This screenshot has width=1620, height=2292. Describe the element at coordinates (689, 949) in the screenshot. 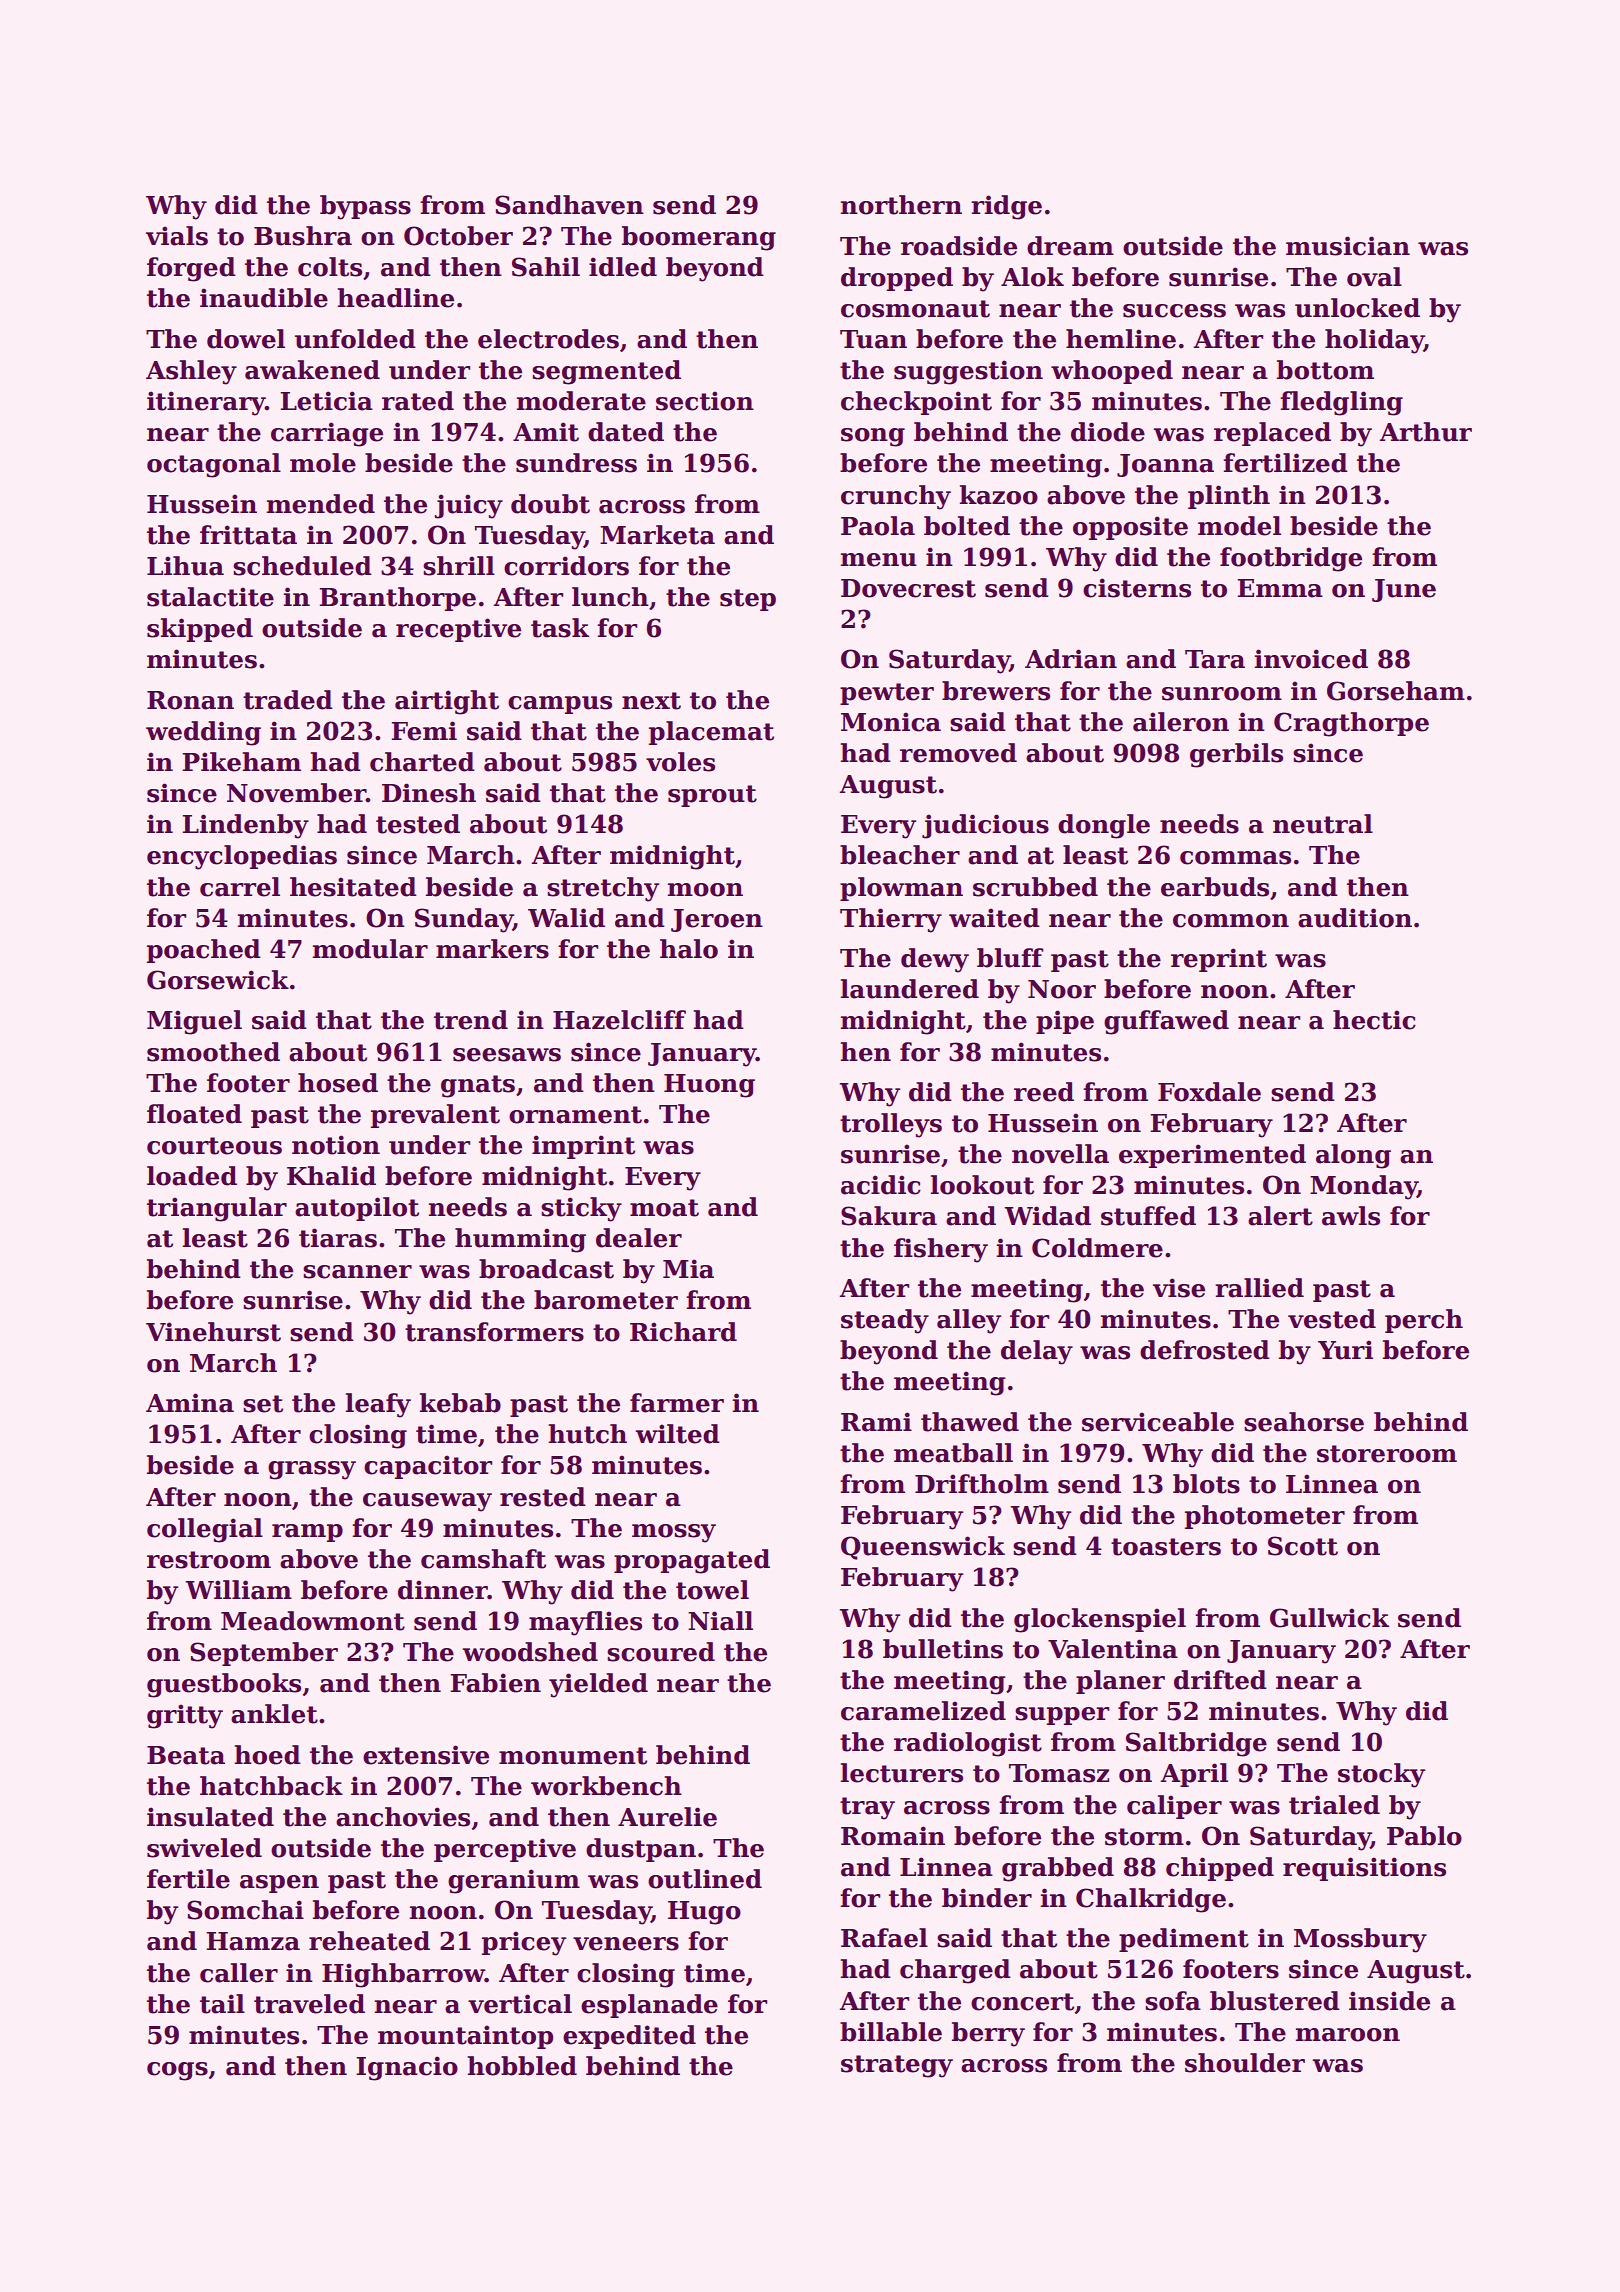

I see `halo` at that location.
